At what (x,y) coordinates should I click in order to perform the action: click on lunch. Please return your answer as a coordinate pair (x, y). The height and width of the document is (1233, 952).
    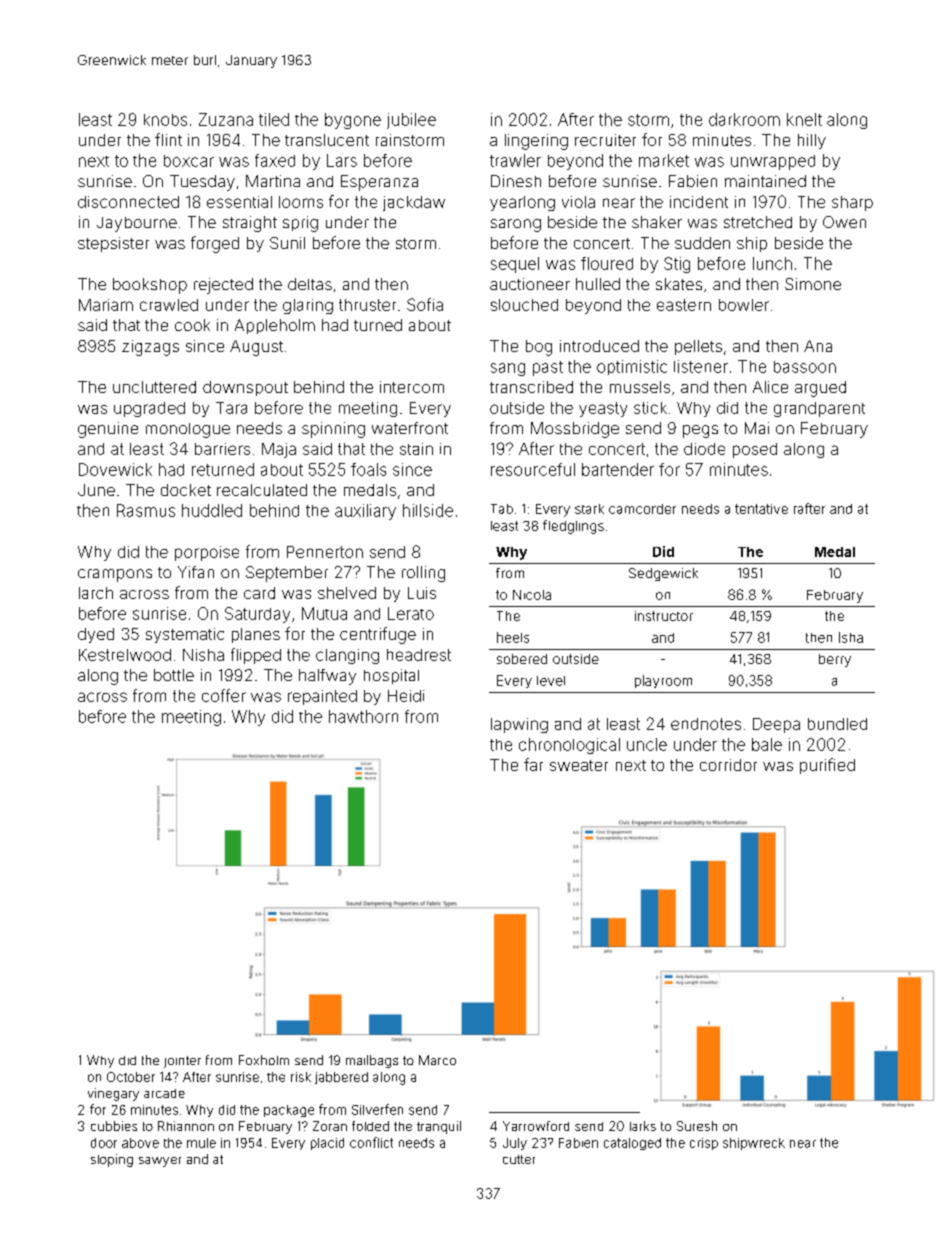
    Looking at the image, I should click on (772, 263).
